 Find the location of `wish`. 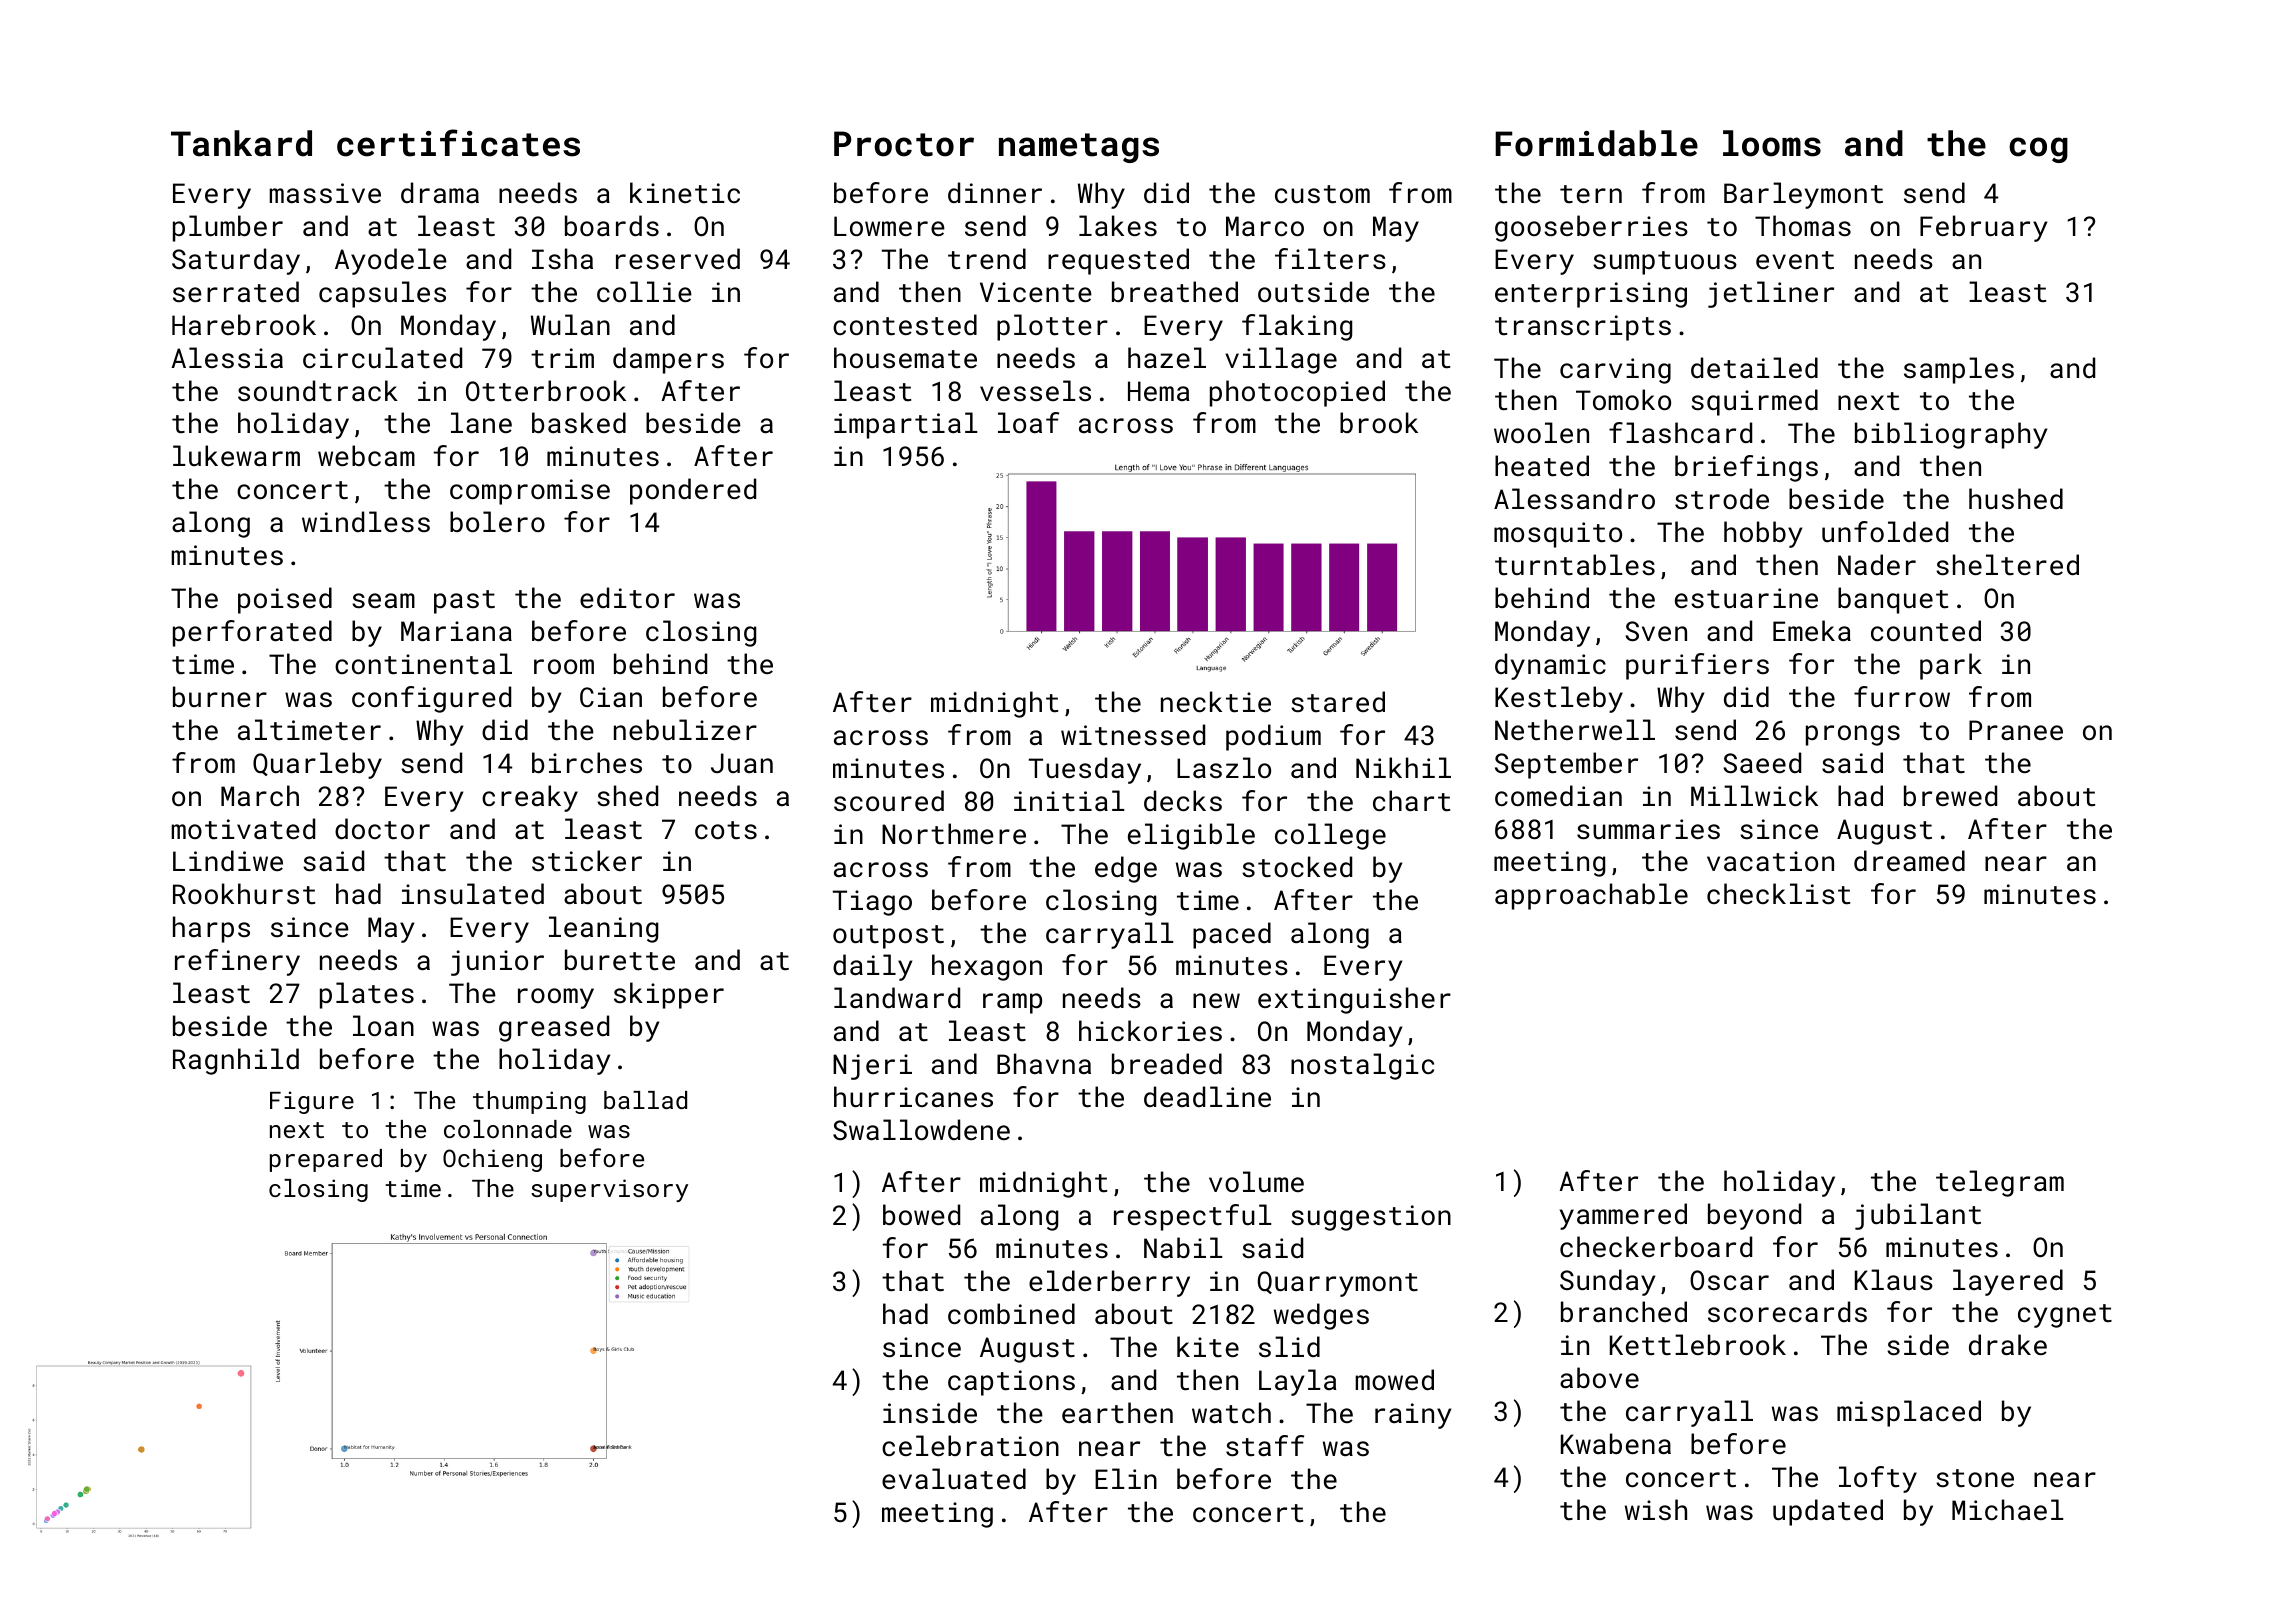

wish is located at coordinates (1656, 1509).
